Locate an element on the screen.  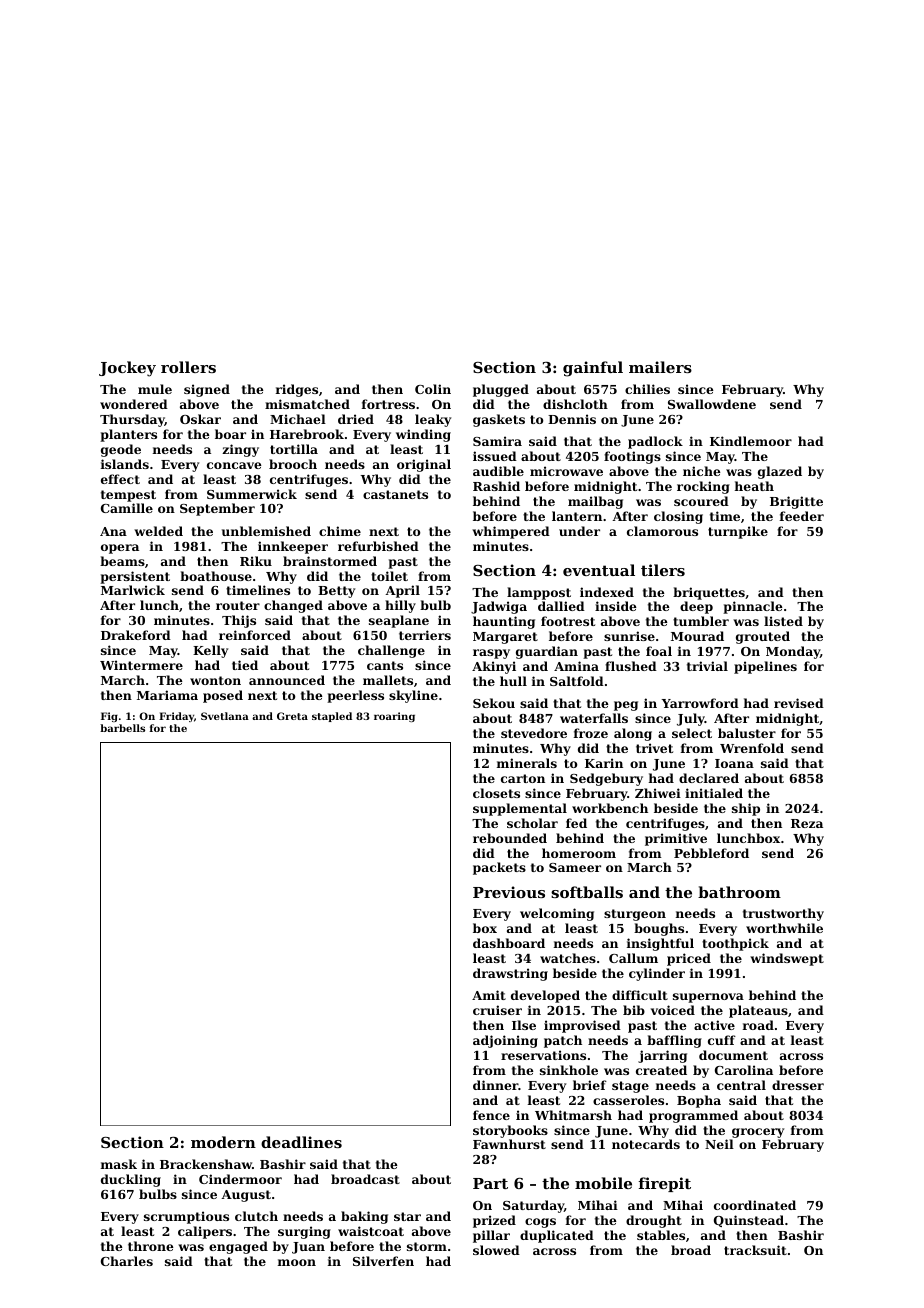
router is located at coordinates (238, 605).
